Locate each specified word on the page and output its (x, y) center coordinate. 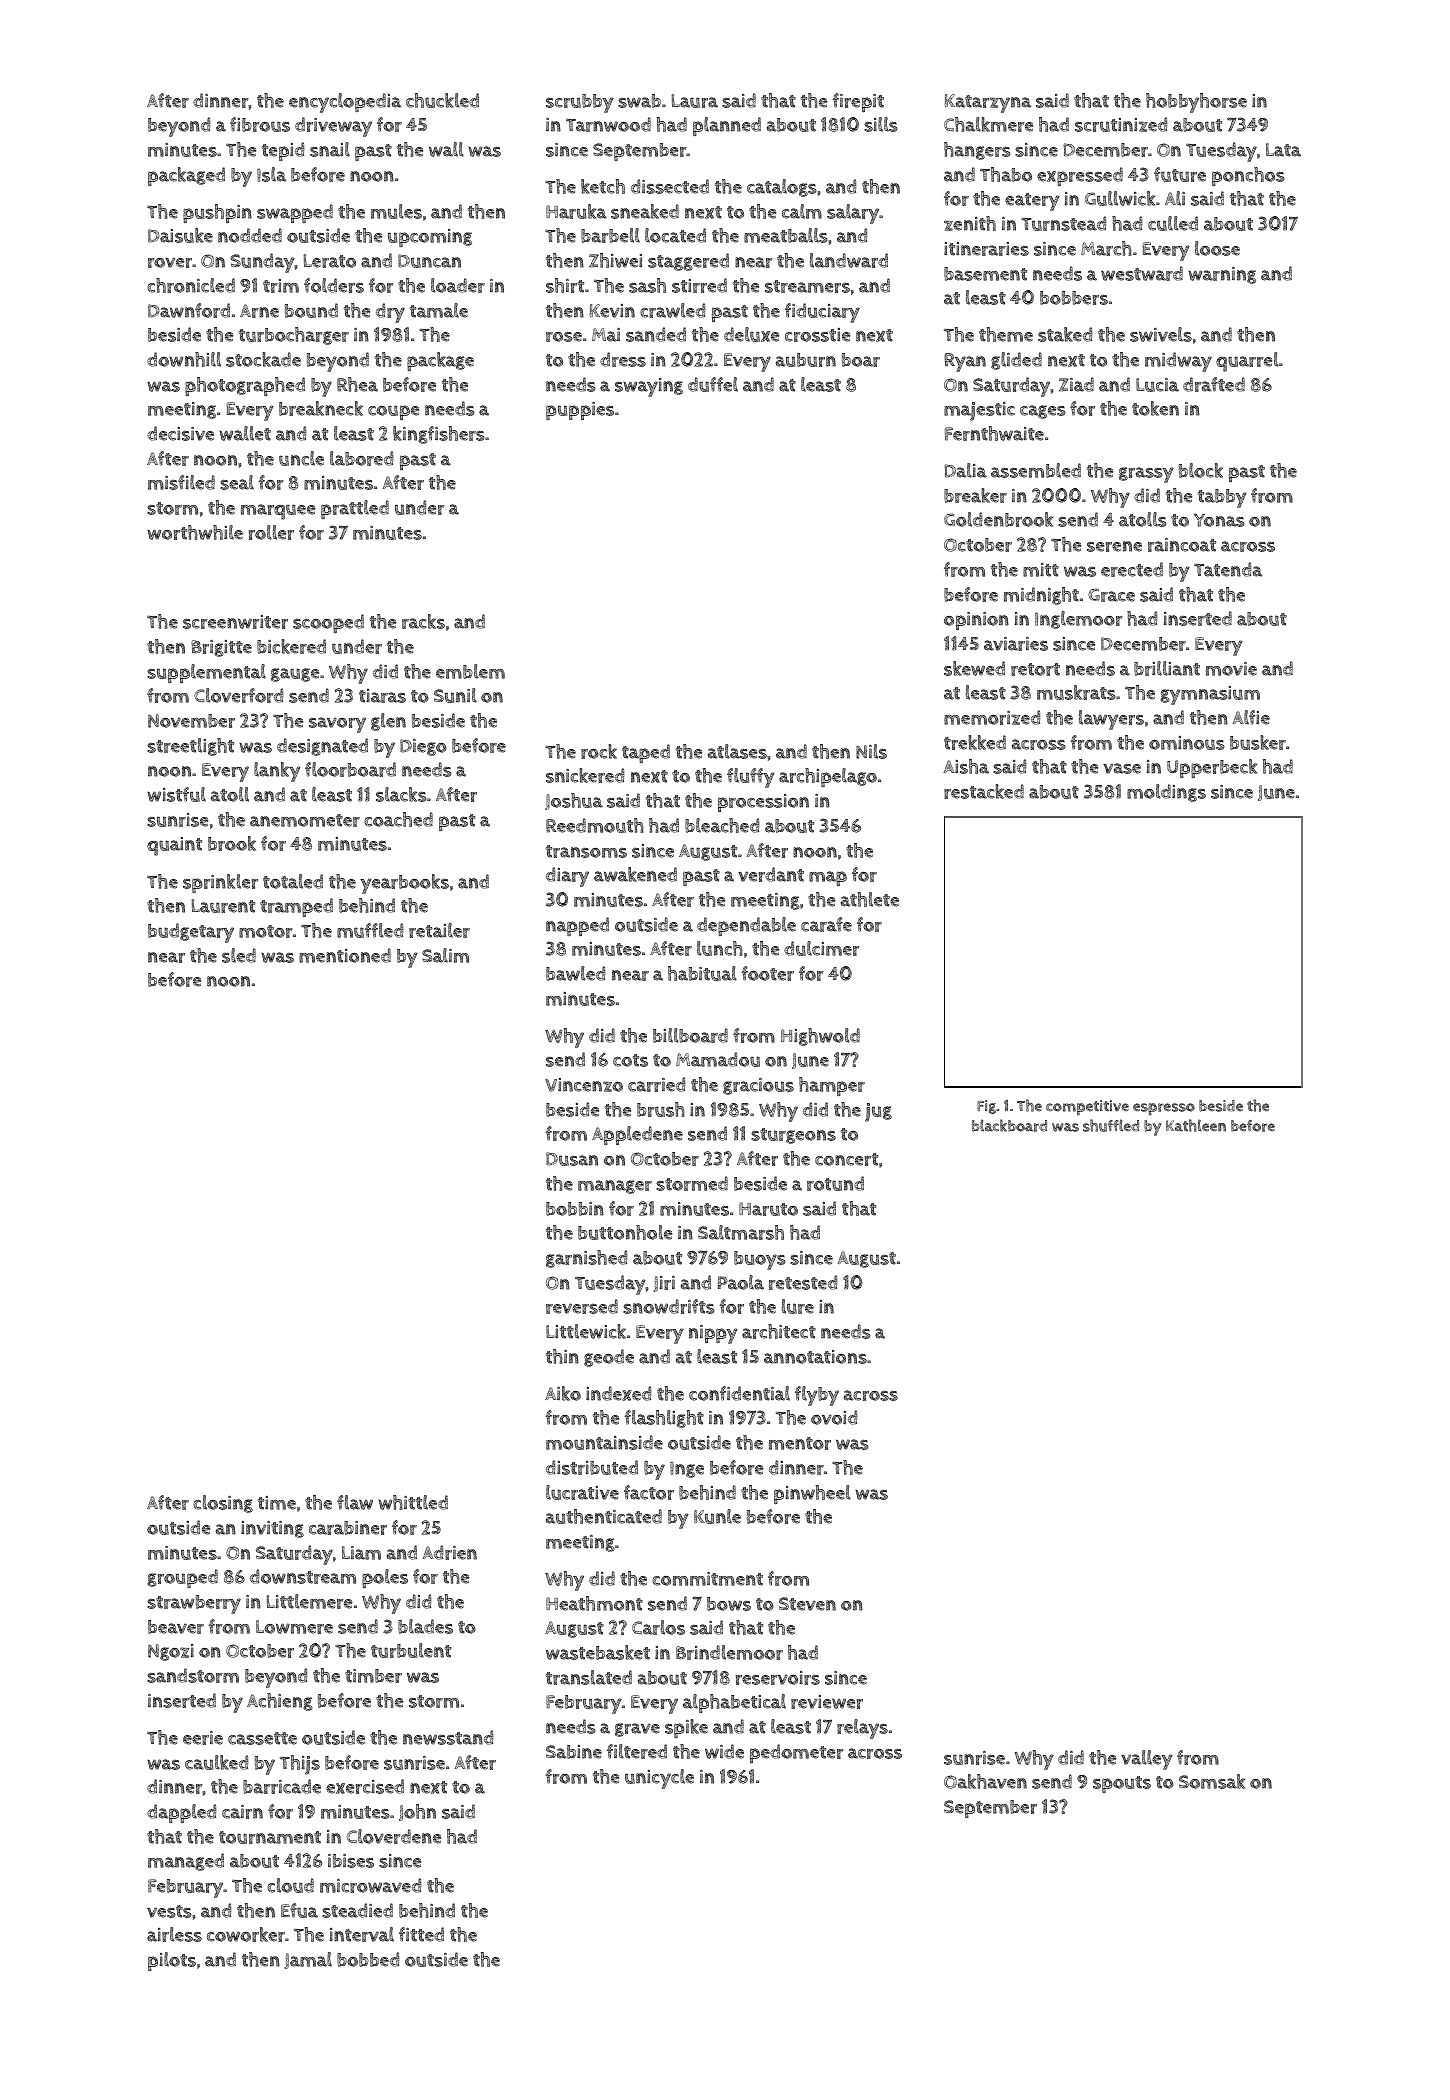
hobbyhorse (1196, 103)
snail (330, 149)
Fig (986, 1107)
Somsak (1212, 1781)
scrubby (580, 103)
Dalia (966, 470)
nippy (713, 1334)
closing (223, 1504)
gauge (295, 675)
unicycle (659, 1779)
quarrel (1247, 362)
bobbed (368, 1959)
